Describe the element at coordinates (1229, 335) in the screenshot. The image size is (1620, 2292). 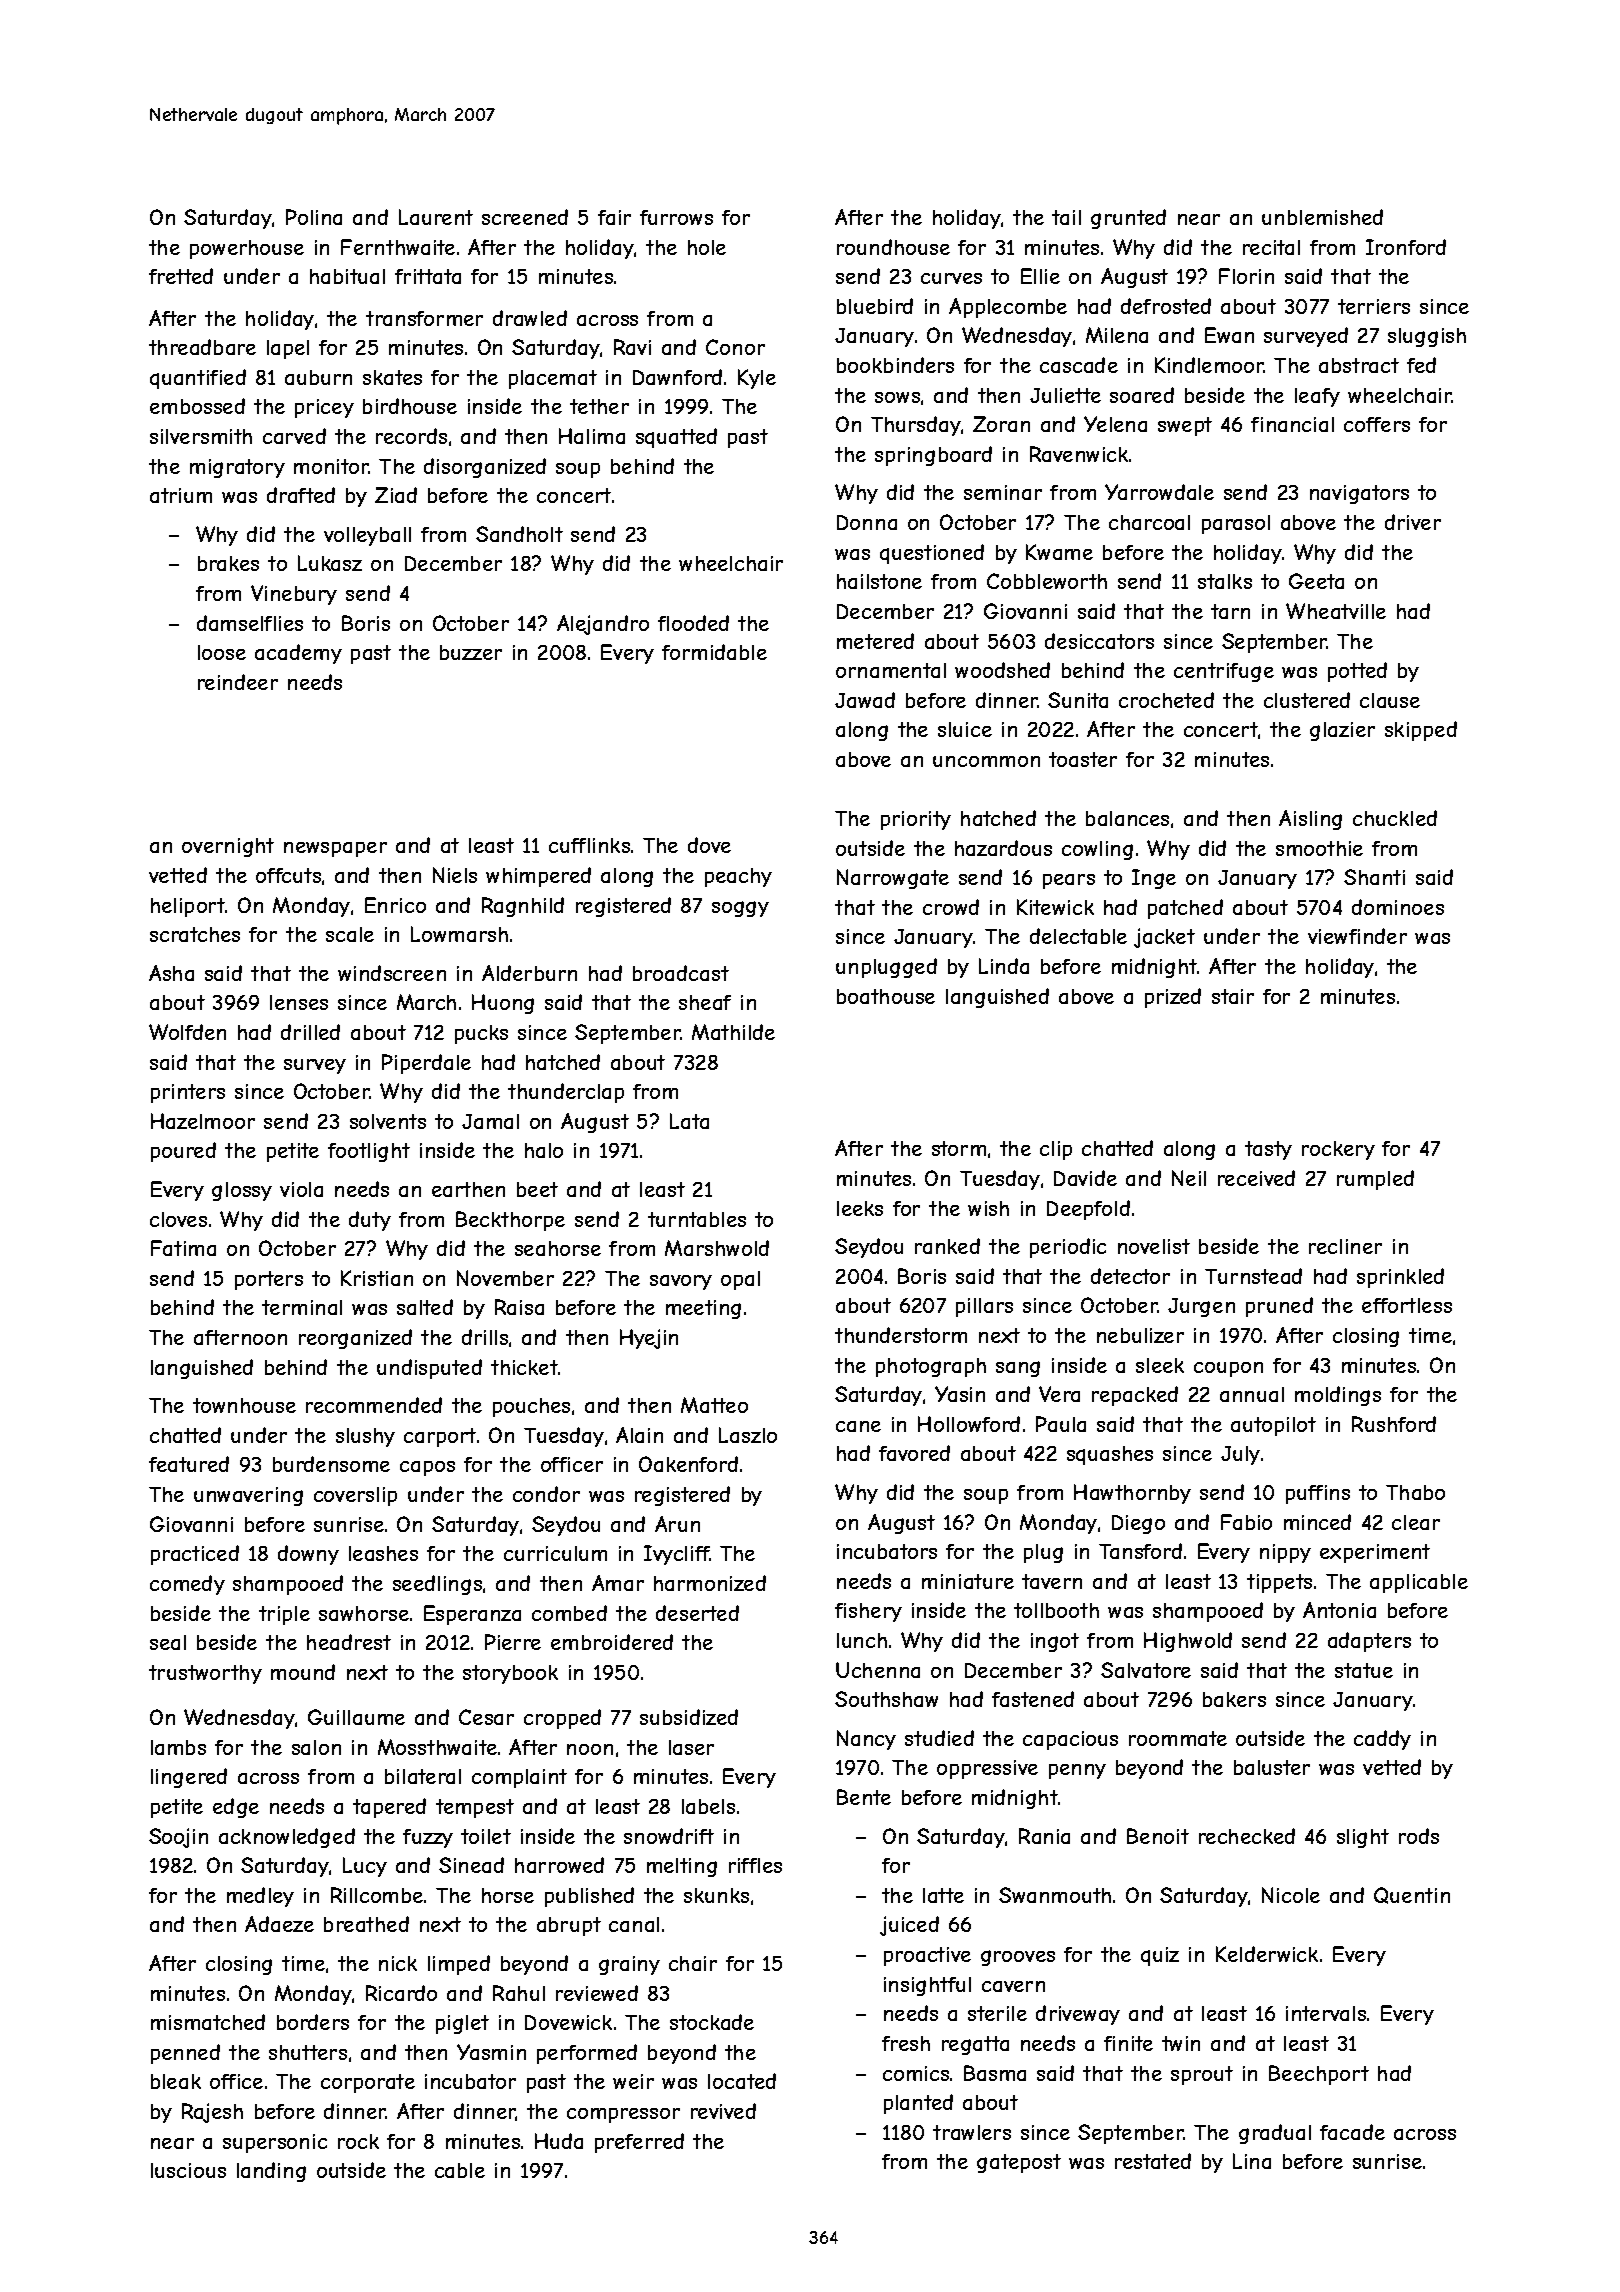
I see `Ewan` at that location.
